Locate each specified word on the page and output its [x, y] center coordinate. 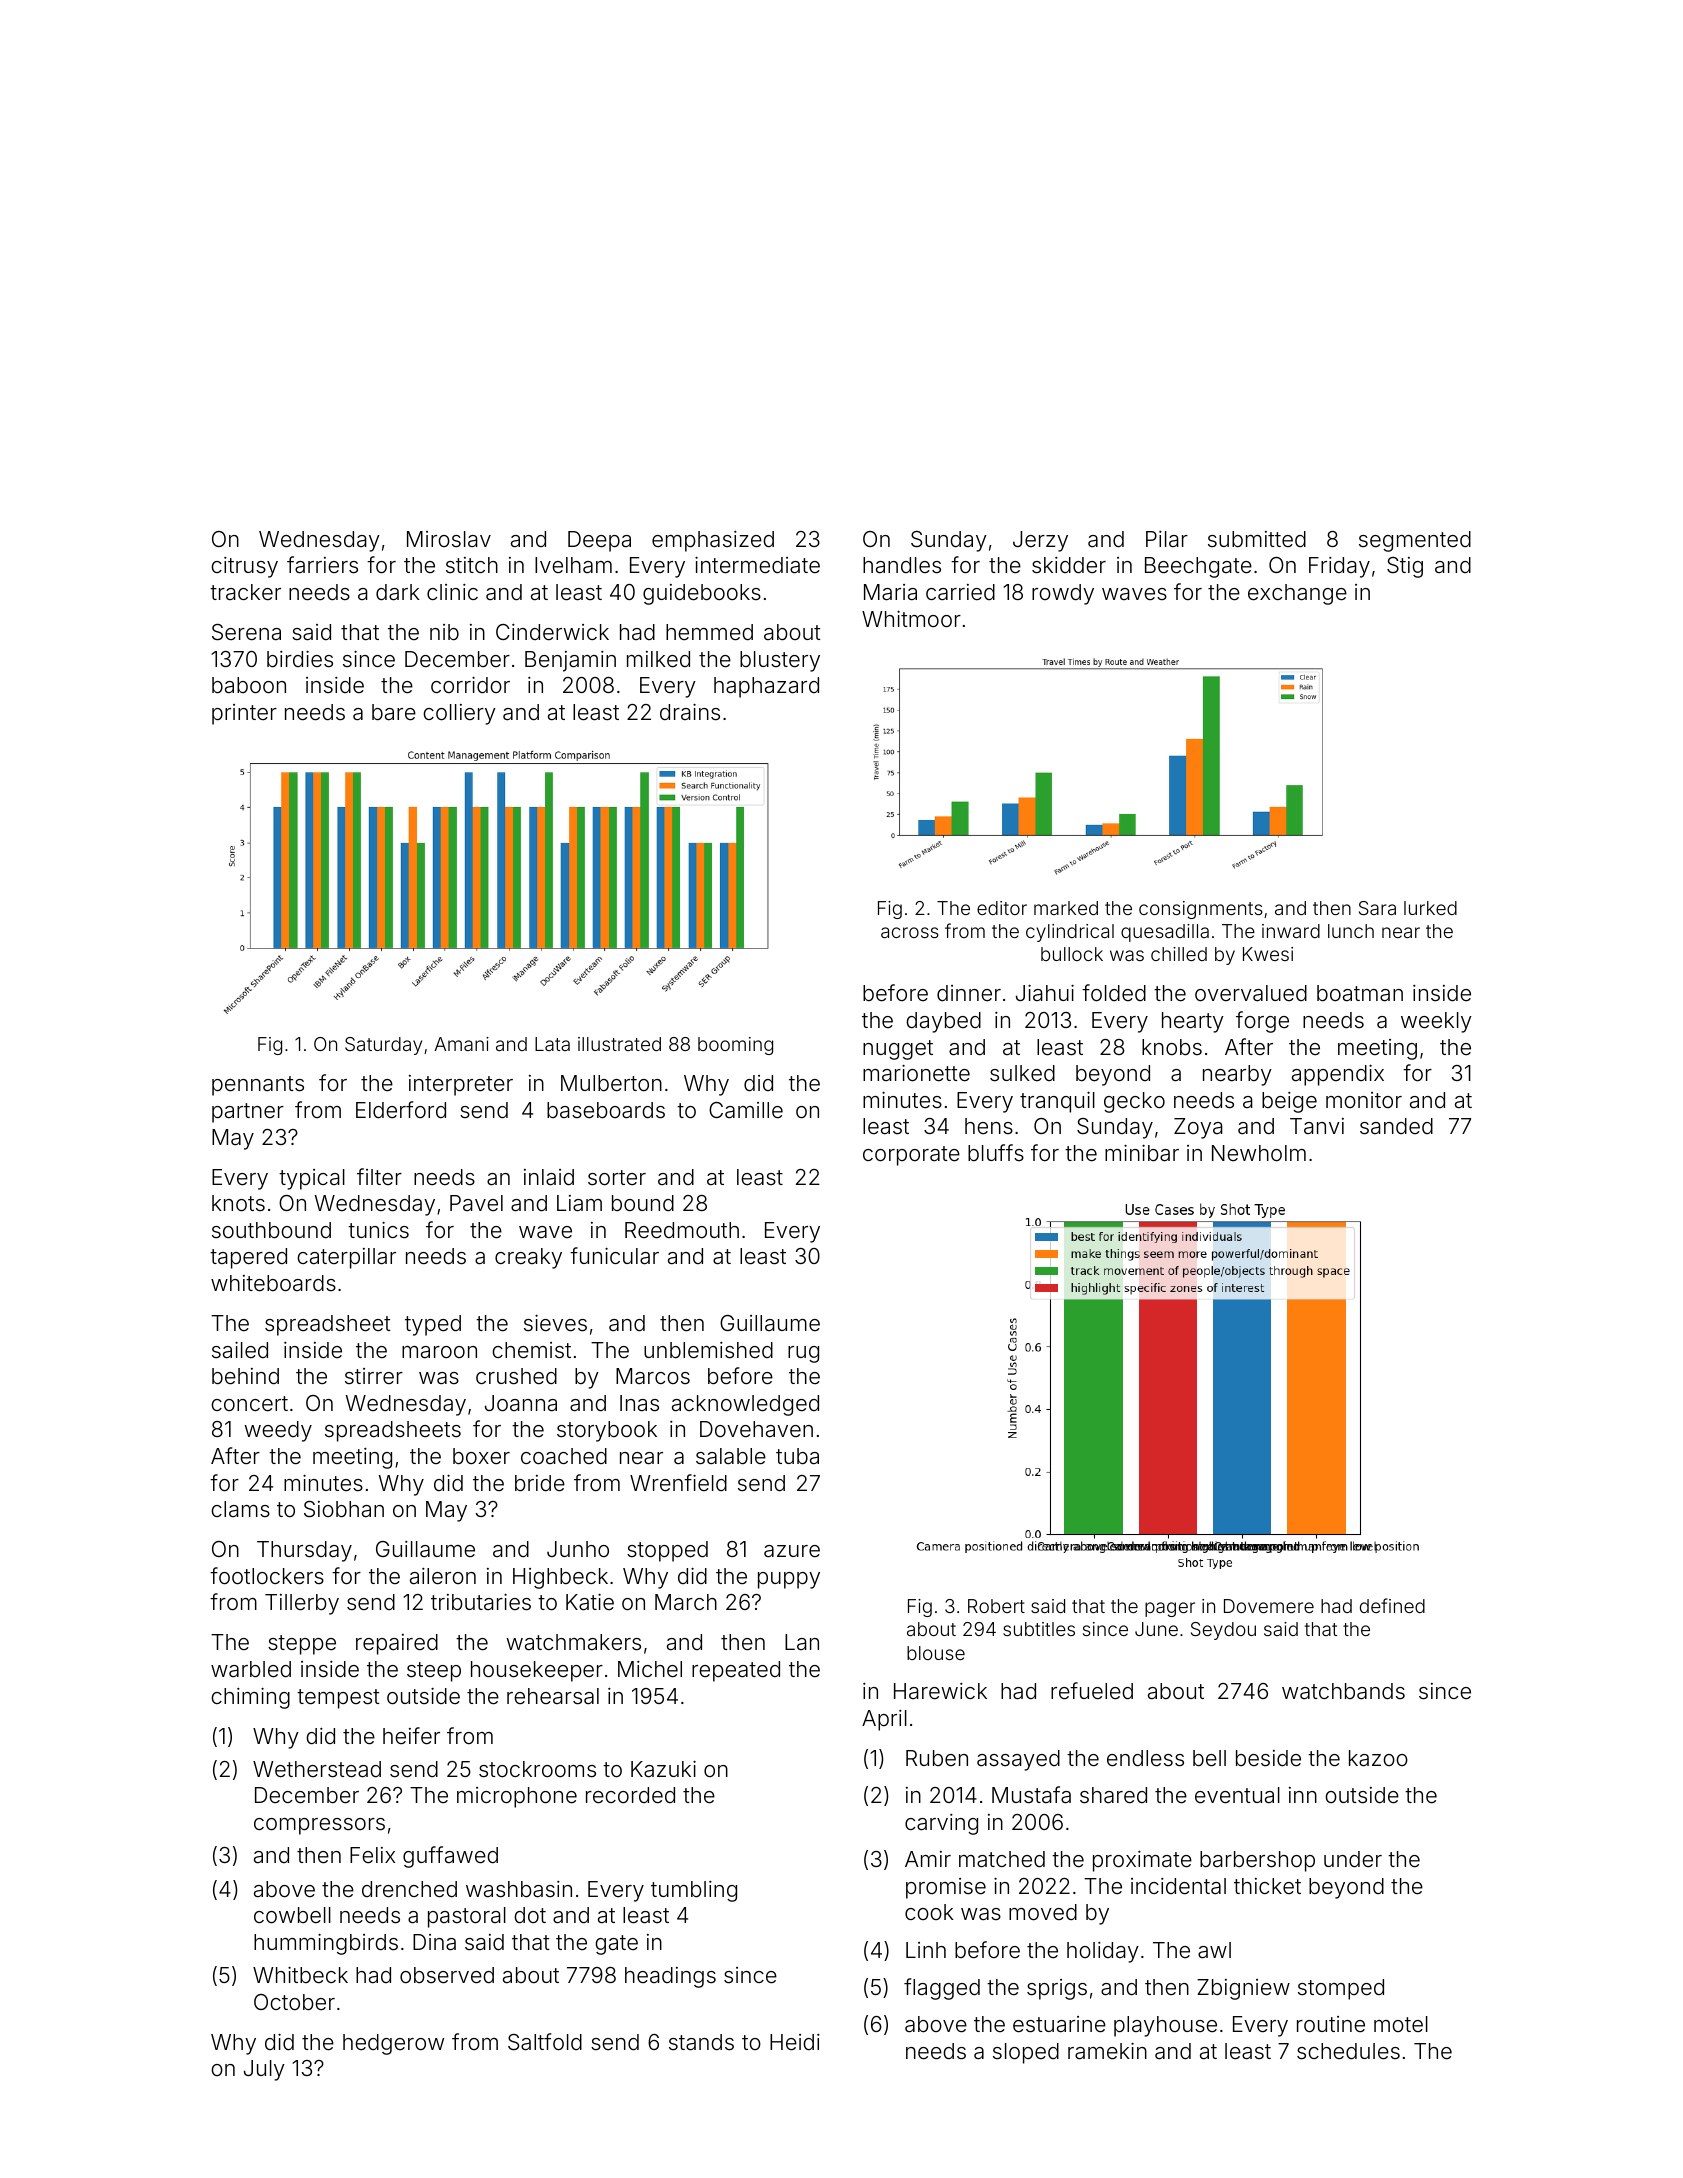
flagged [942, 1989]
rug [803, 1354]
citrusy [244, 567]
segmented [1415, 541]
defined [1392, 1605]
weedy [278, 1431]
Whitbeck [300, 1975]
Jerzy [1040, 541]
